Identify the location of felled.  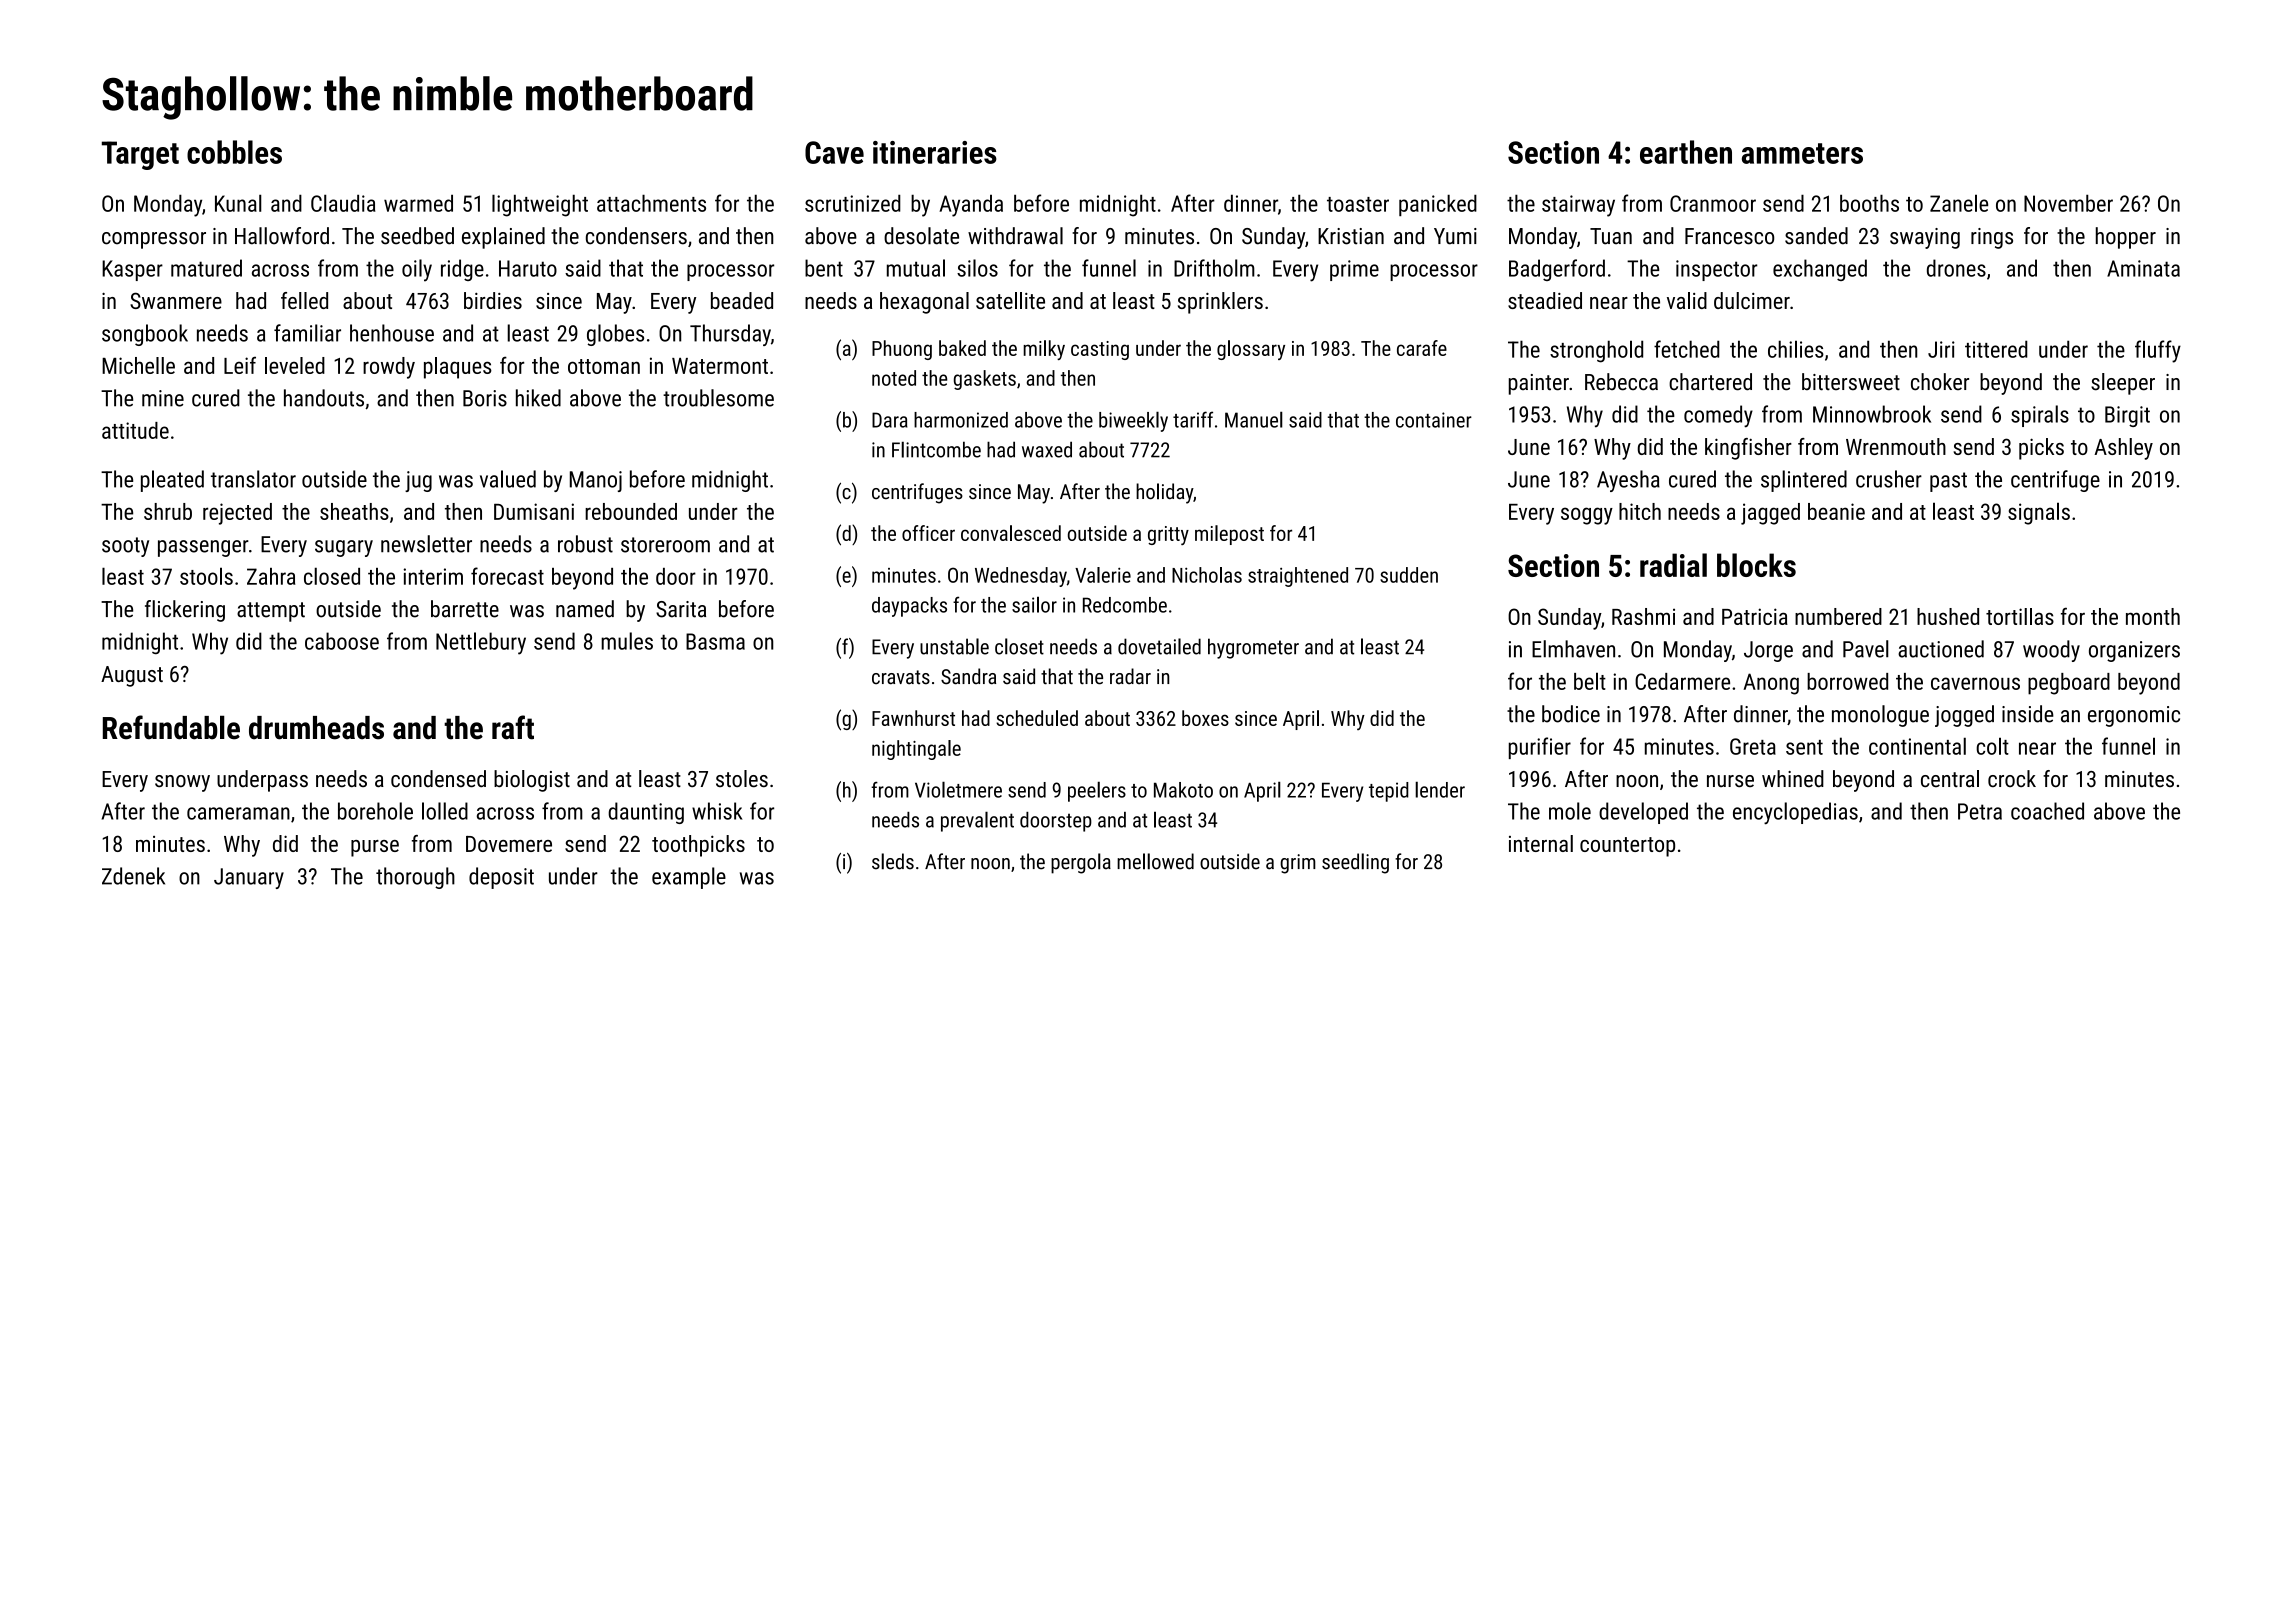
(304, 300).
